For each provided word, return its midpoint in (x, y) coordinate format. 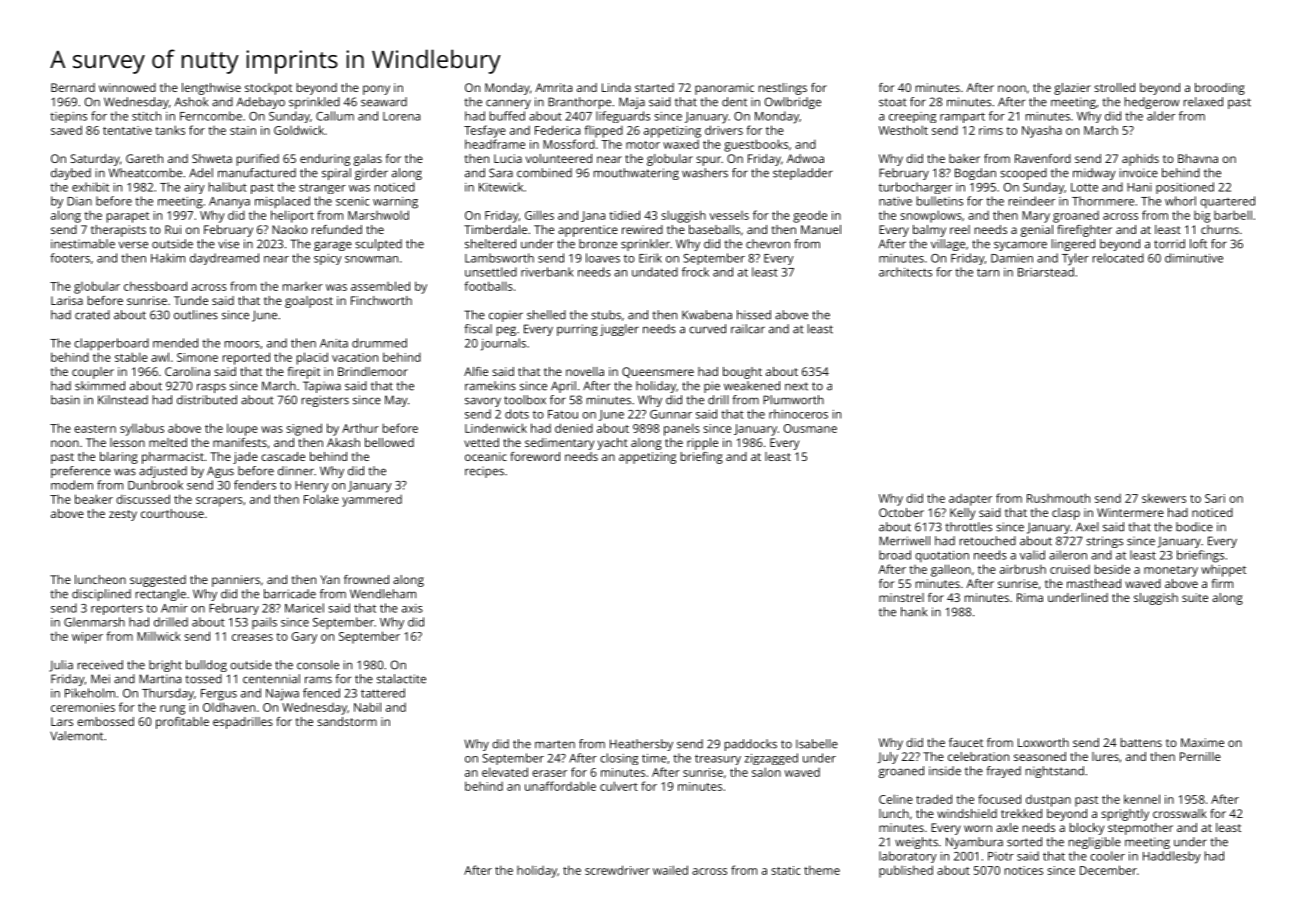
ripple (702, 444)
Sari (1215, 498)
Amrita (553, 87)
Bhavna (1198, 158)
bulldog (206, 666)
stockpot (268, 89)
